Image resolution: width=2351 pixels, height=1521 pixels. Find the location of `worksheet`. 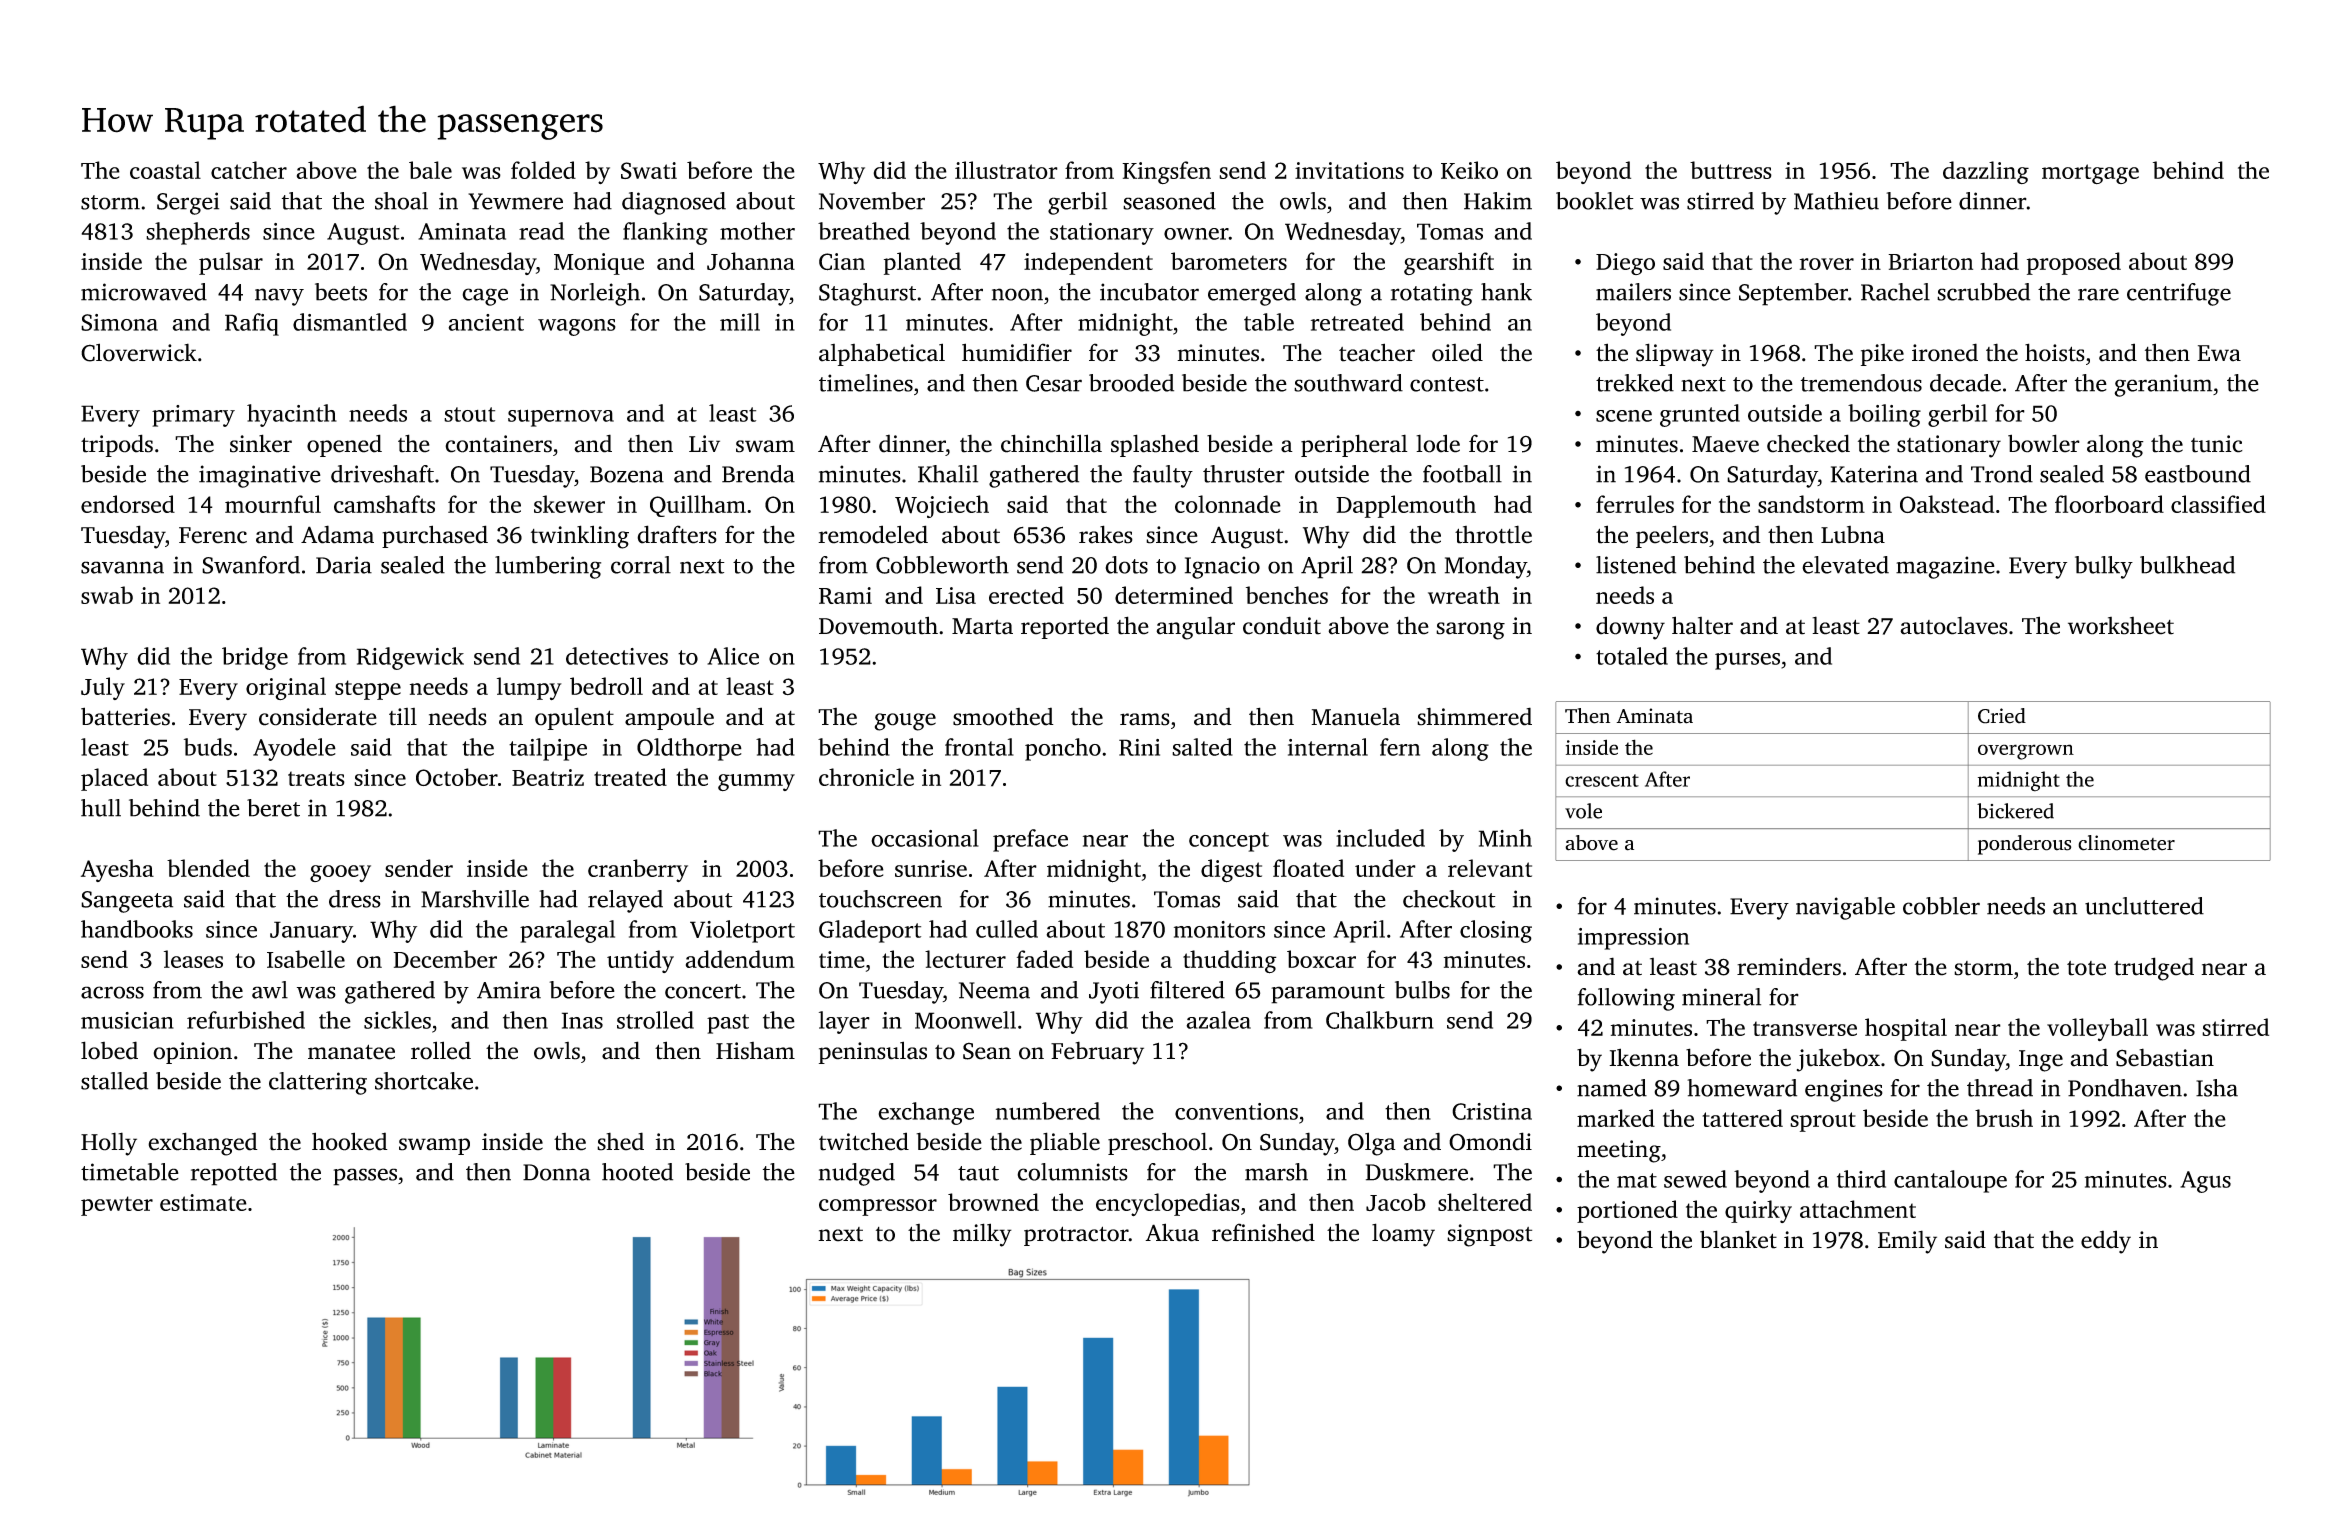

worksheet is located at coordinates (2121, 626).
